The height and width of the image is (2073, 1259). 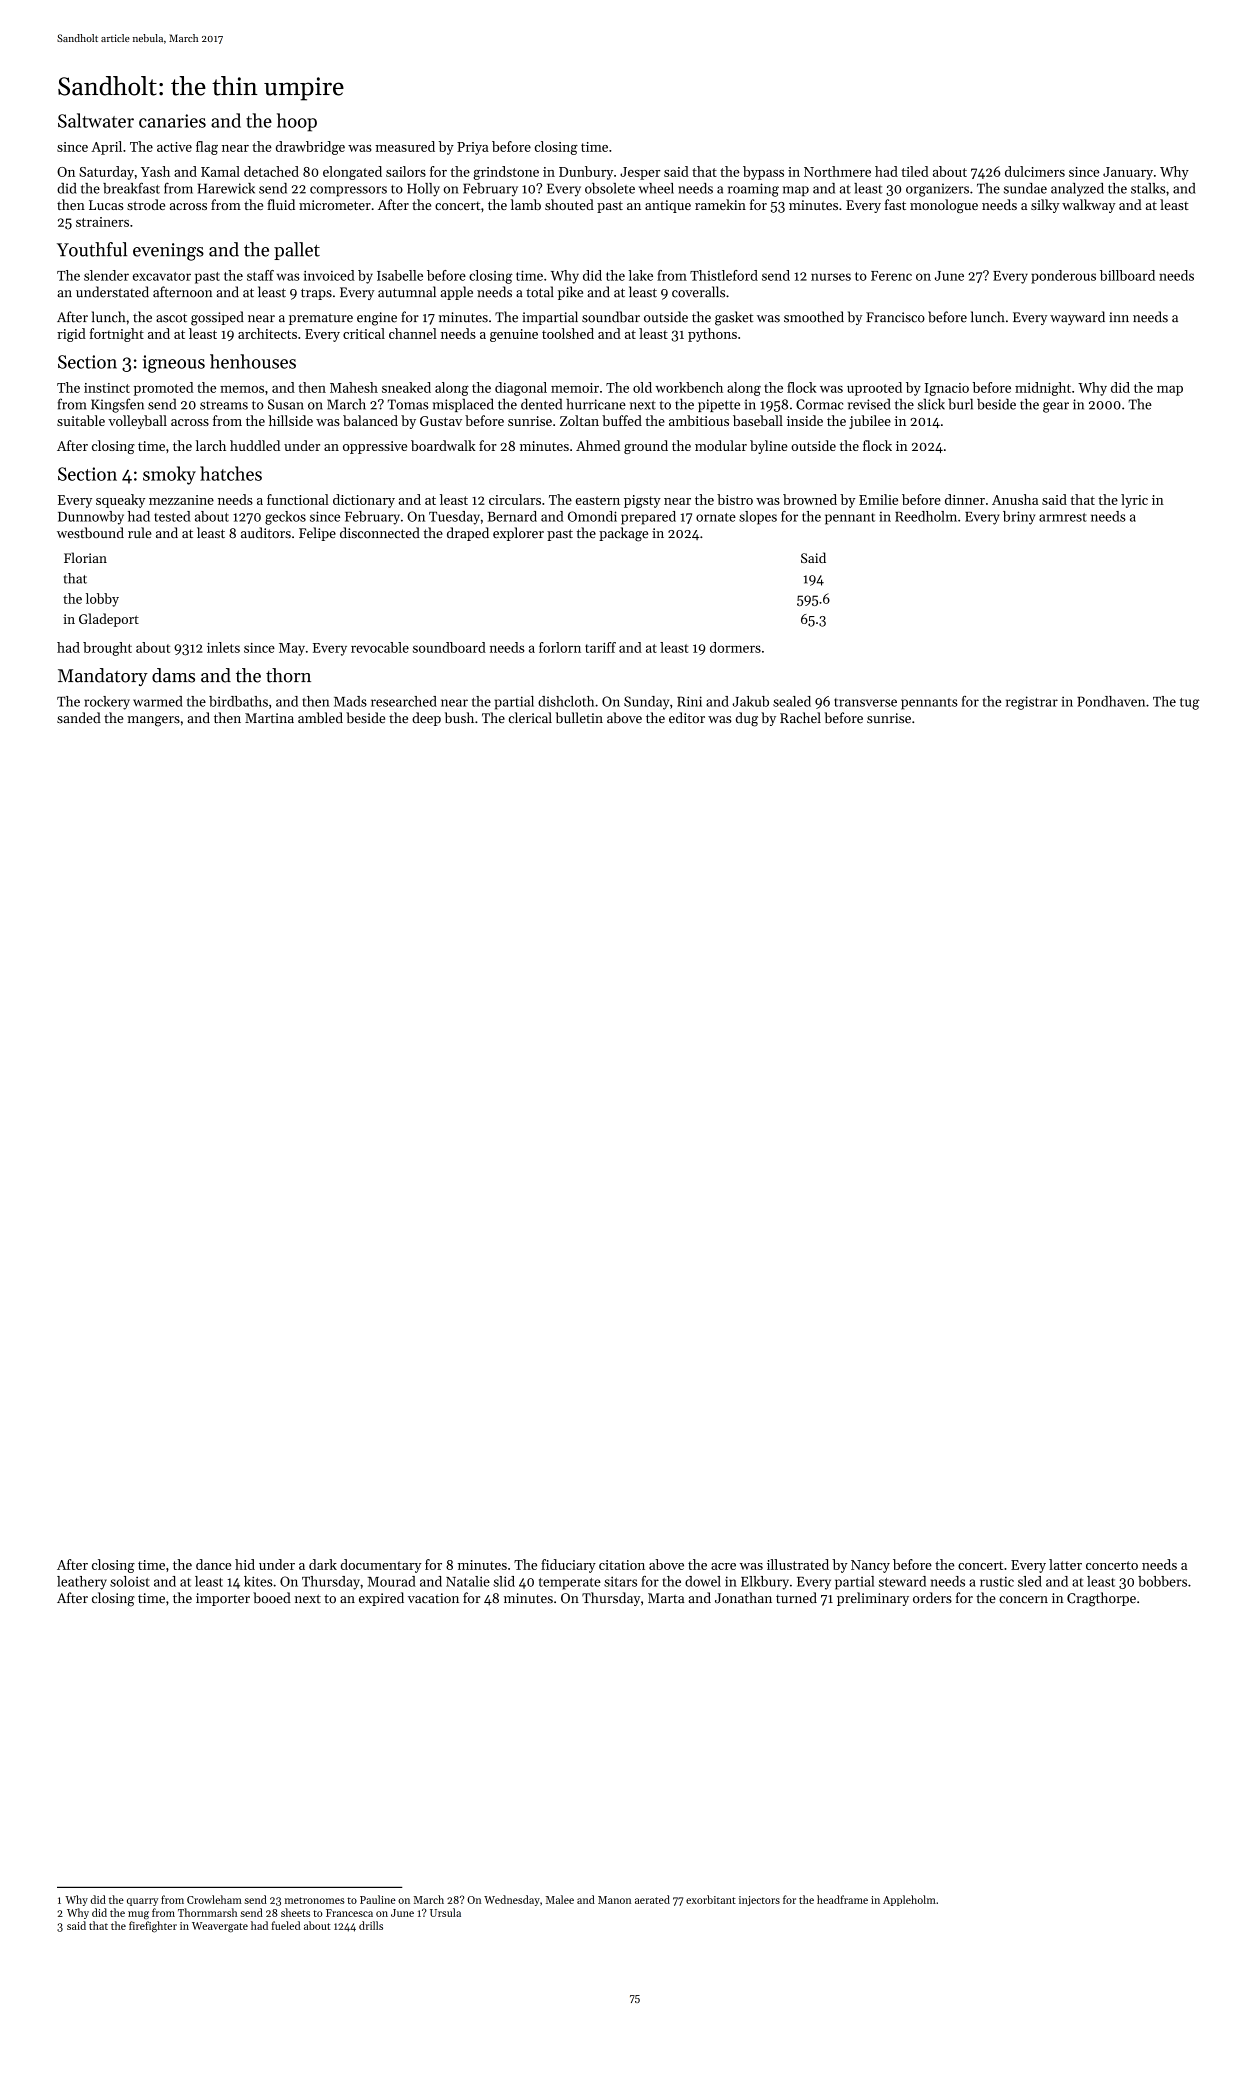 What do you see at coordinates (473, 148) in the image?
I see `Priya` at bounding box center [473, 148].
